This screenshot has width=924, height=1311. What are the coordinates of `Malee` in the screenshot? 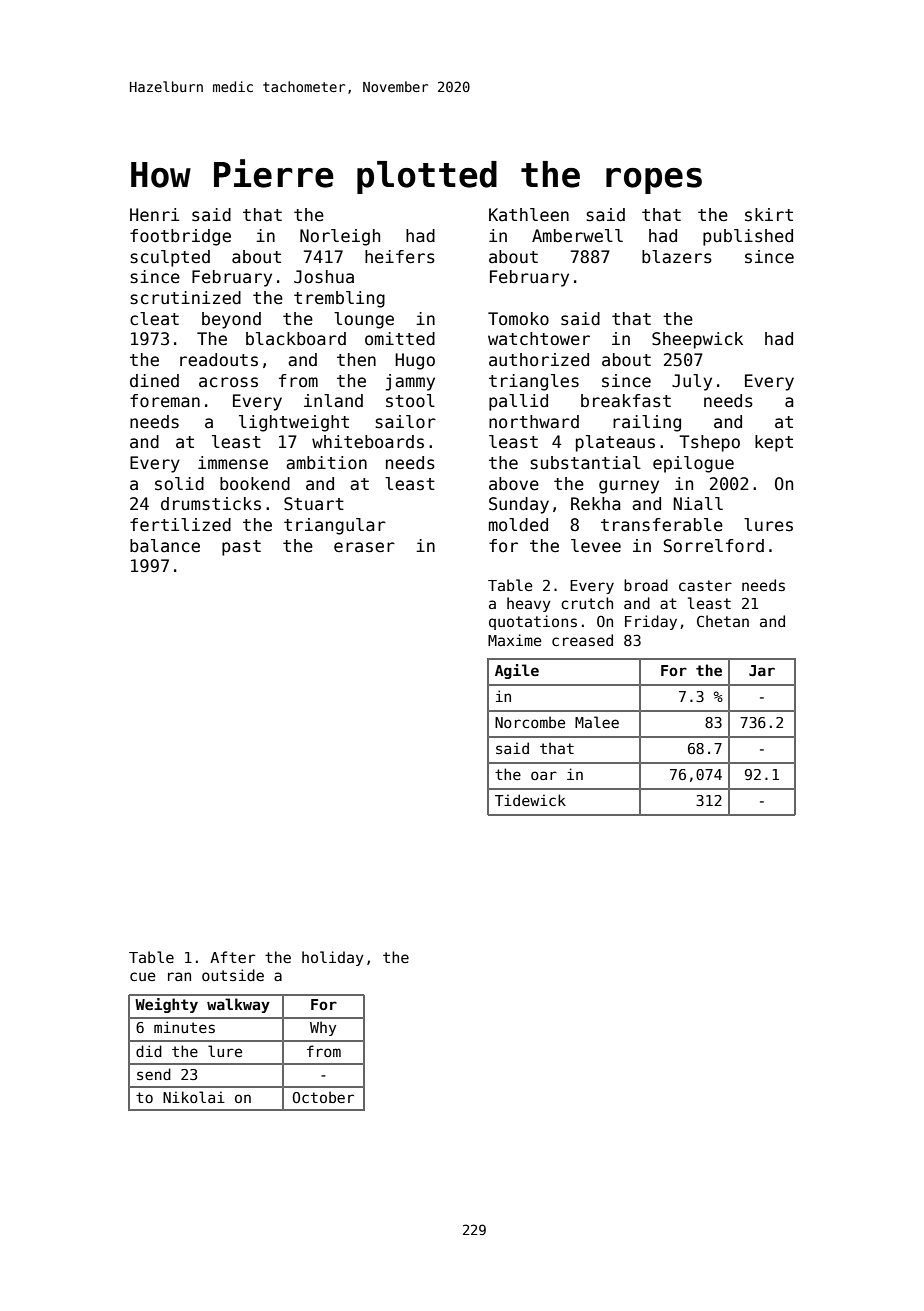 It's located at (597, 722).
